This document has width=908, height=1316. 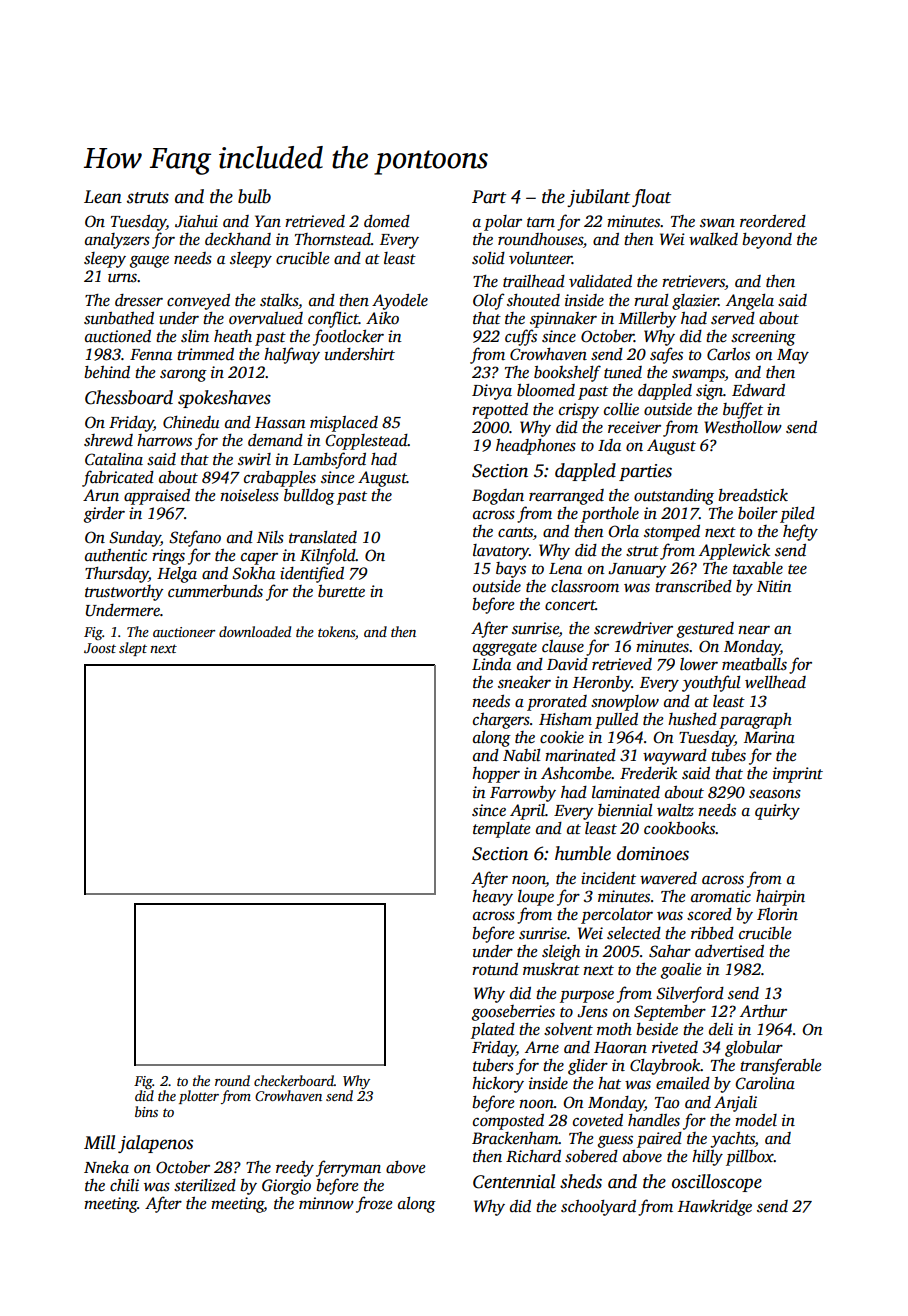 I want to click on repotted, so click(x=500, y=411).
